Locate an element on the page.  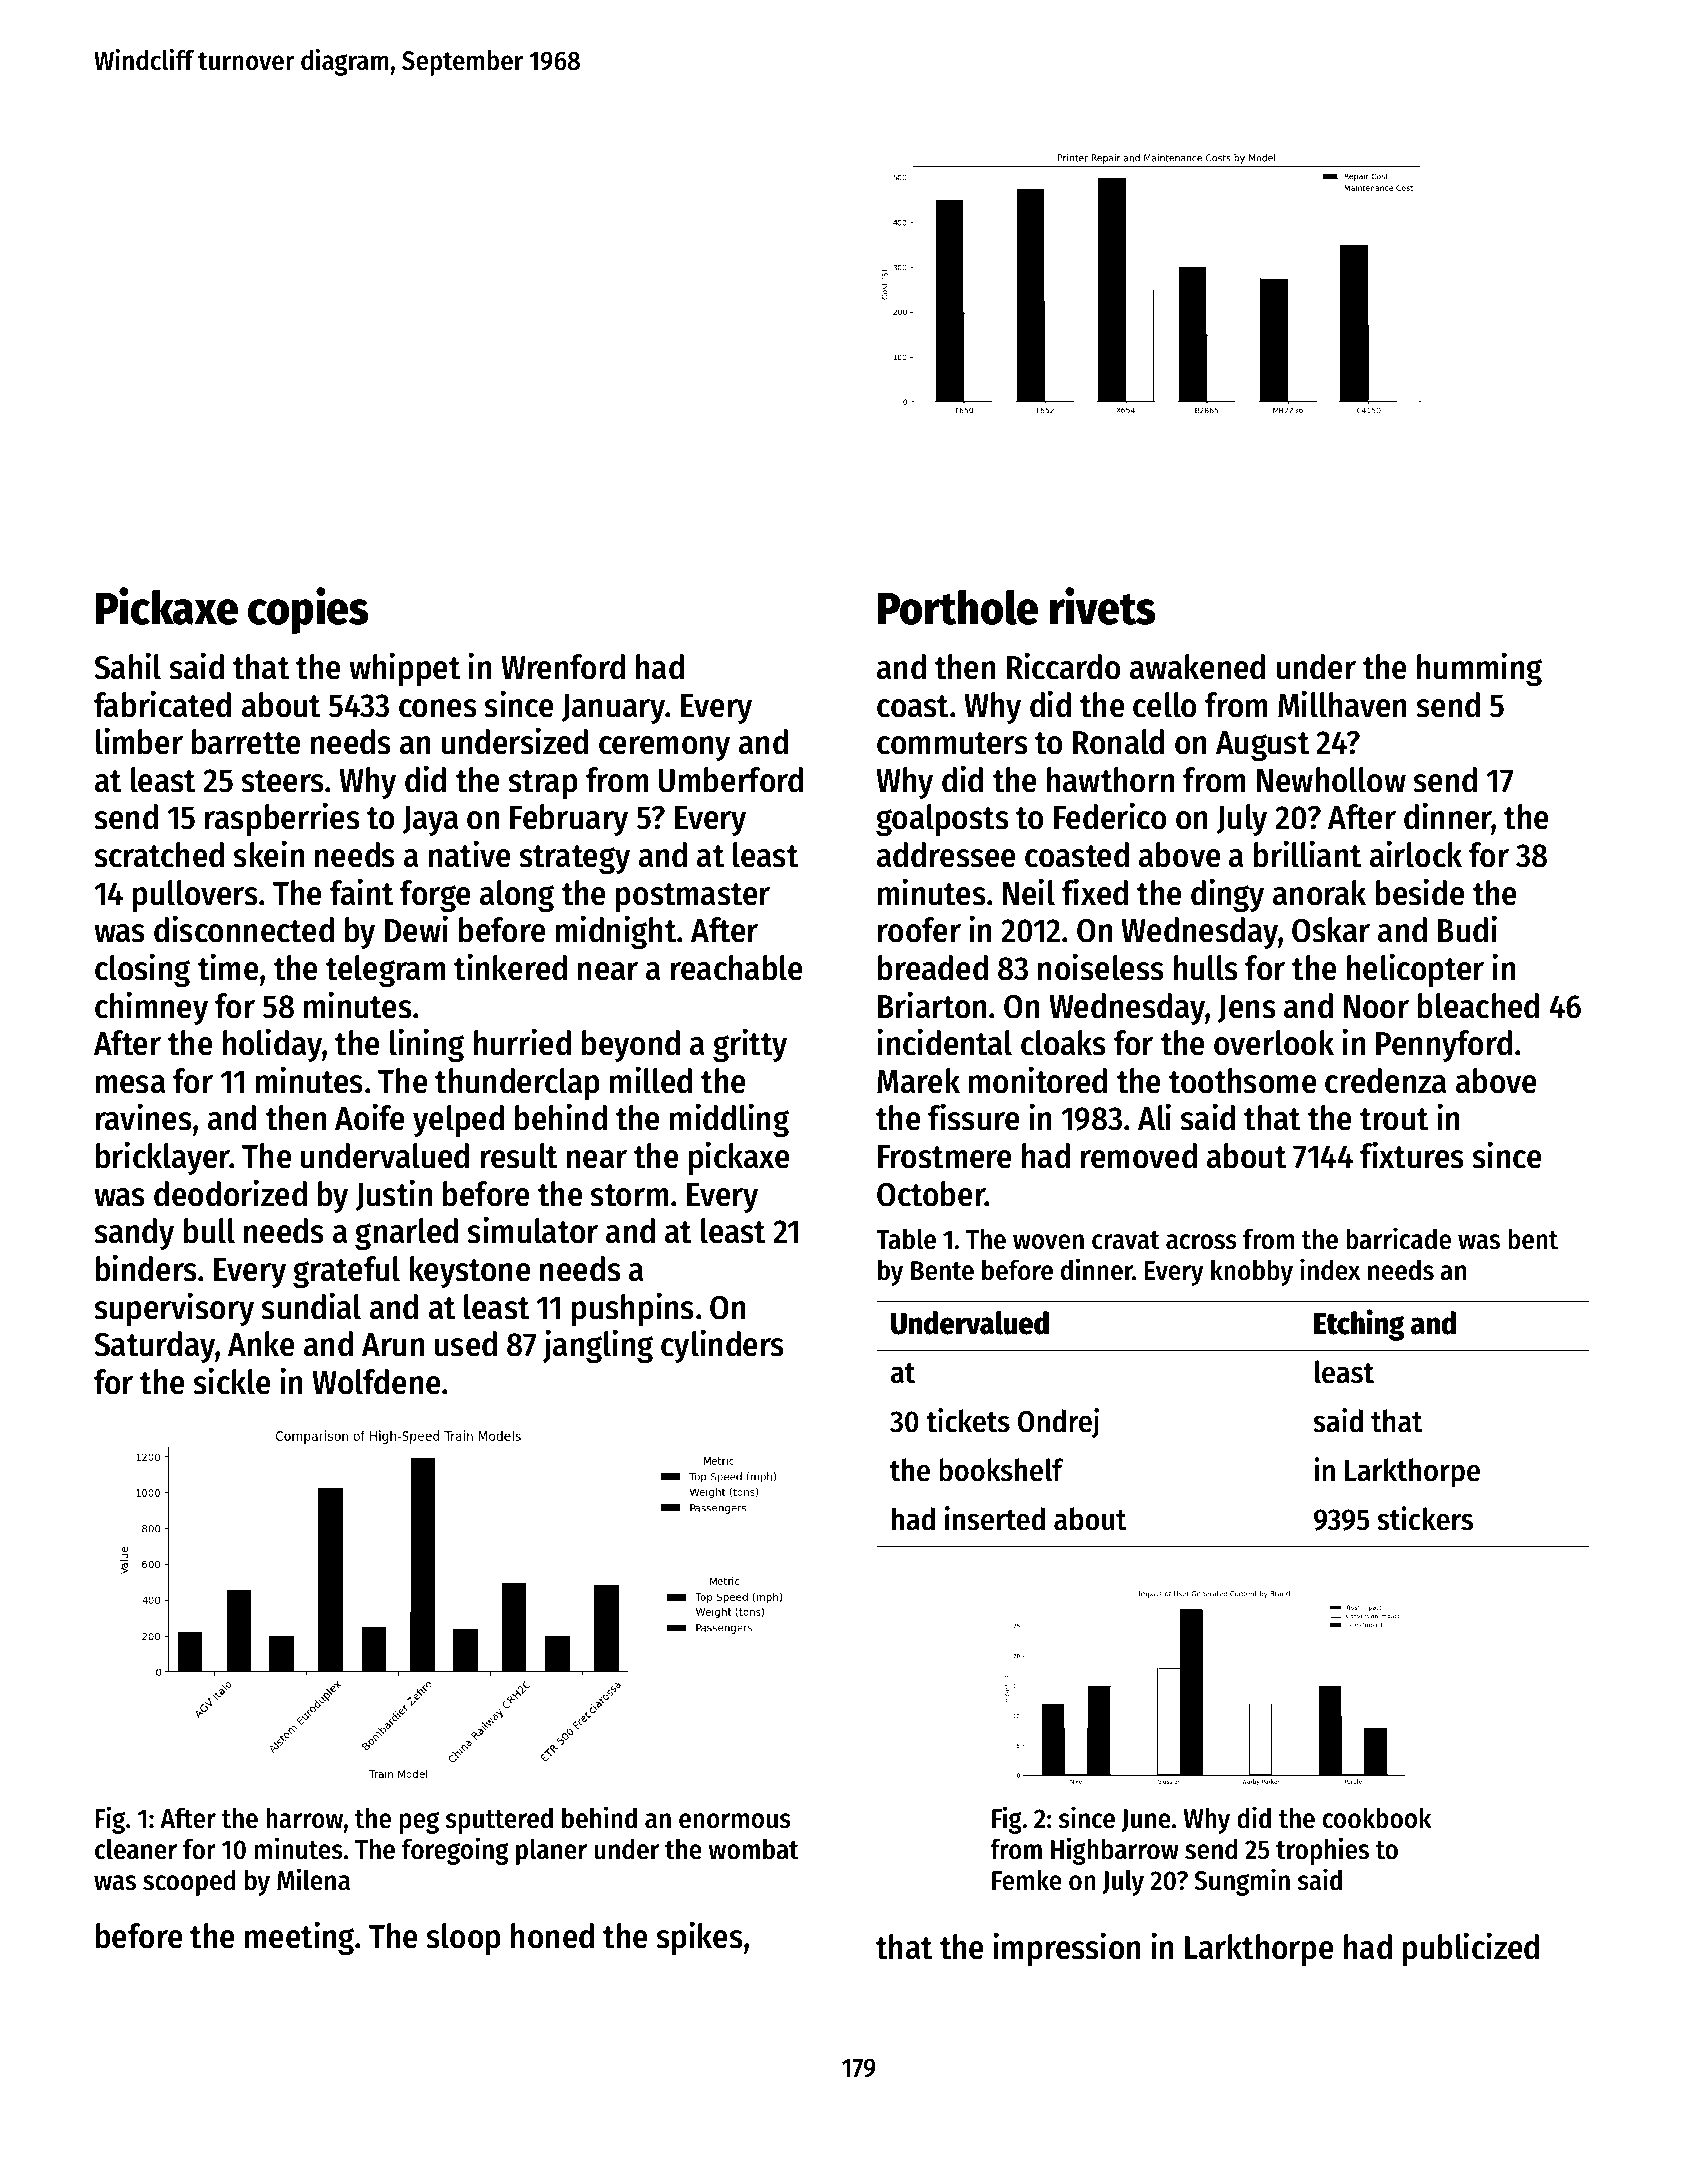
humming is located at coordinates (1479, 669).
